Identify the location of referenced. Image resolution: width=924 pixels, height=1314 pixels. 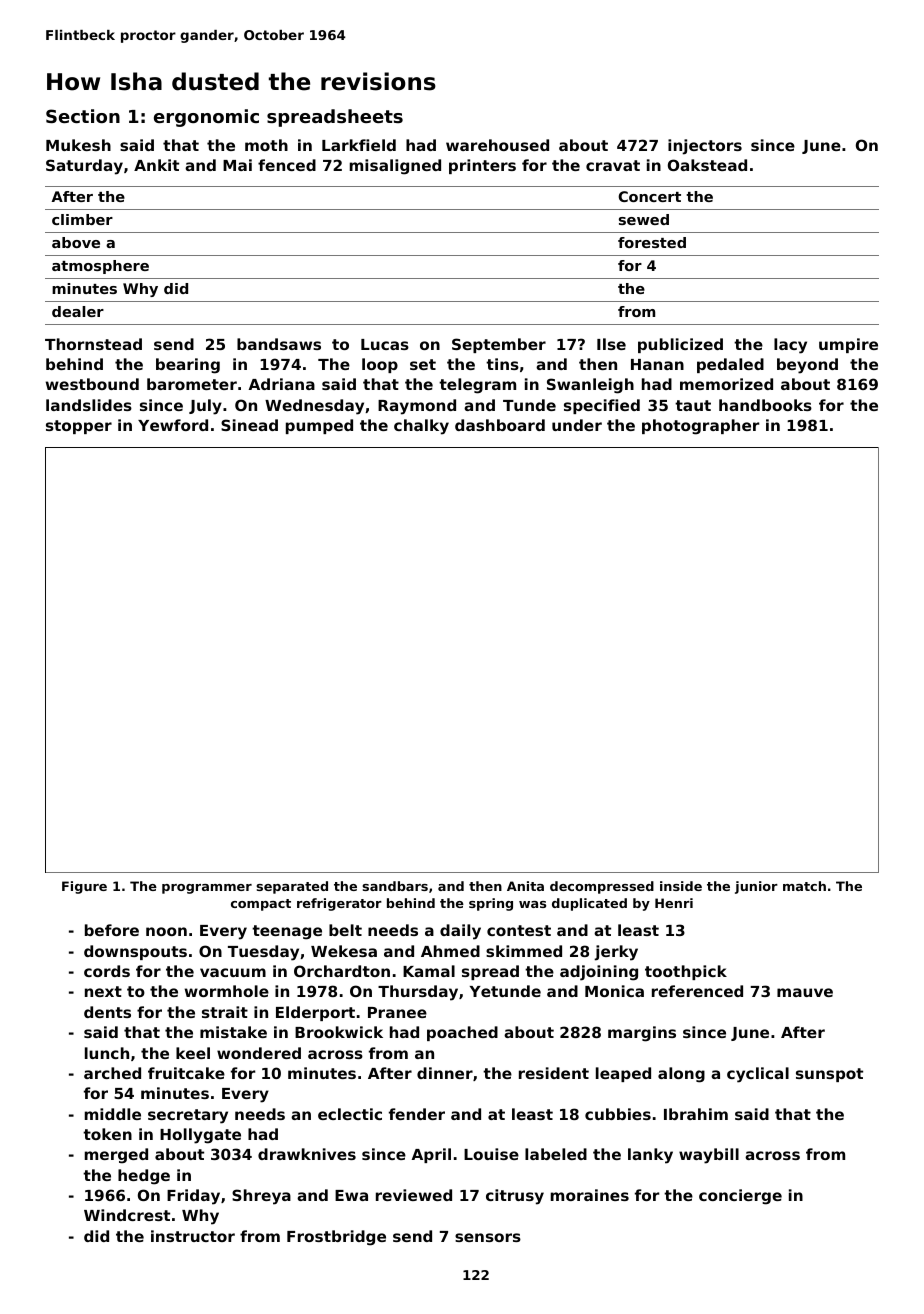
(697, 991).
